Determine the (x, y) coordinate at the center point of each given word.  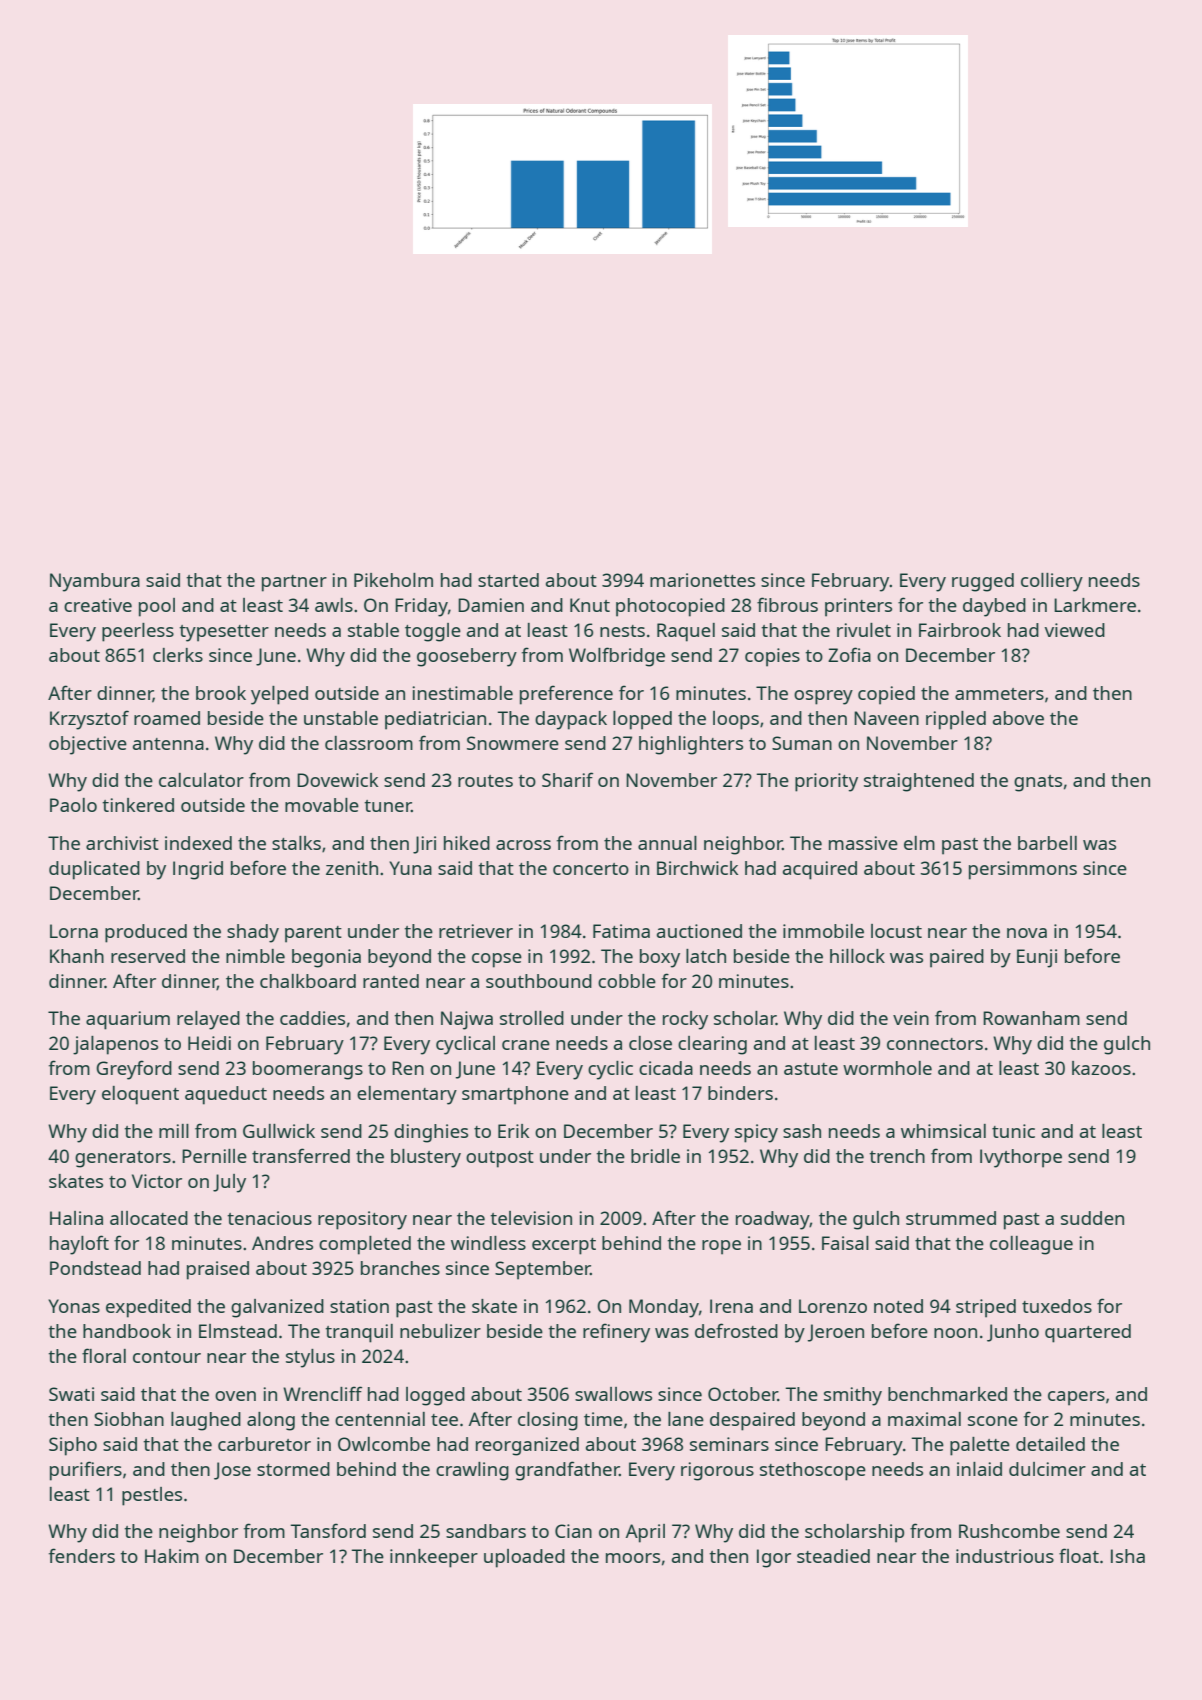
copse (497, 960)
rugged (983, 582)
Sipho (73, 1446)
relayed (208, 1020)
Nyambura (95, 582)
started (508, 580)
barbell (1047, 843)
